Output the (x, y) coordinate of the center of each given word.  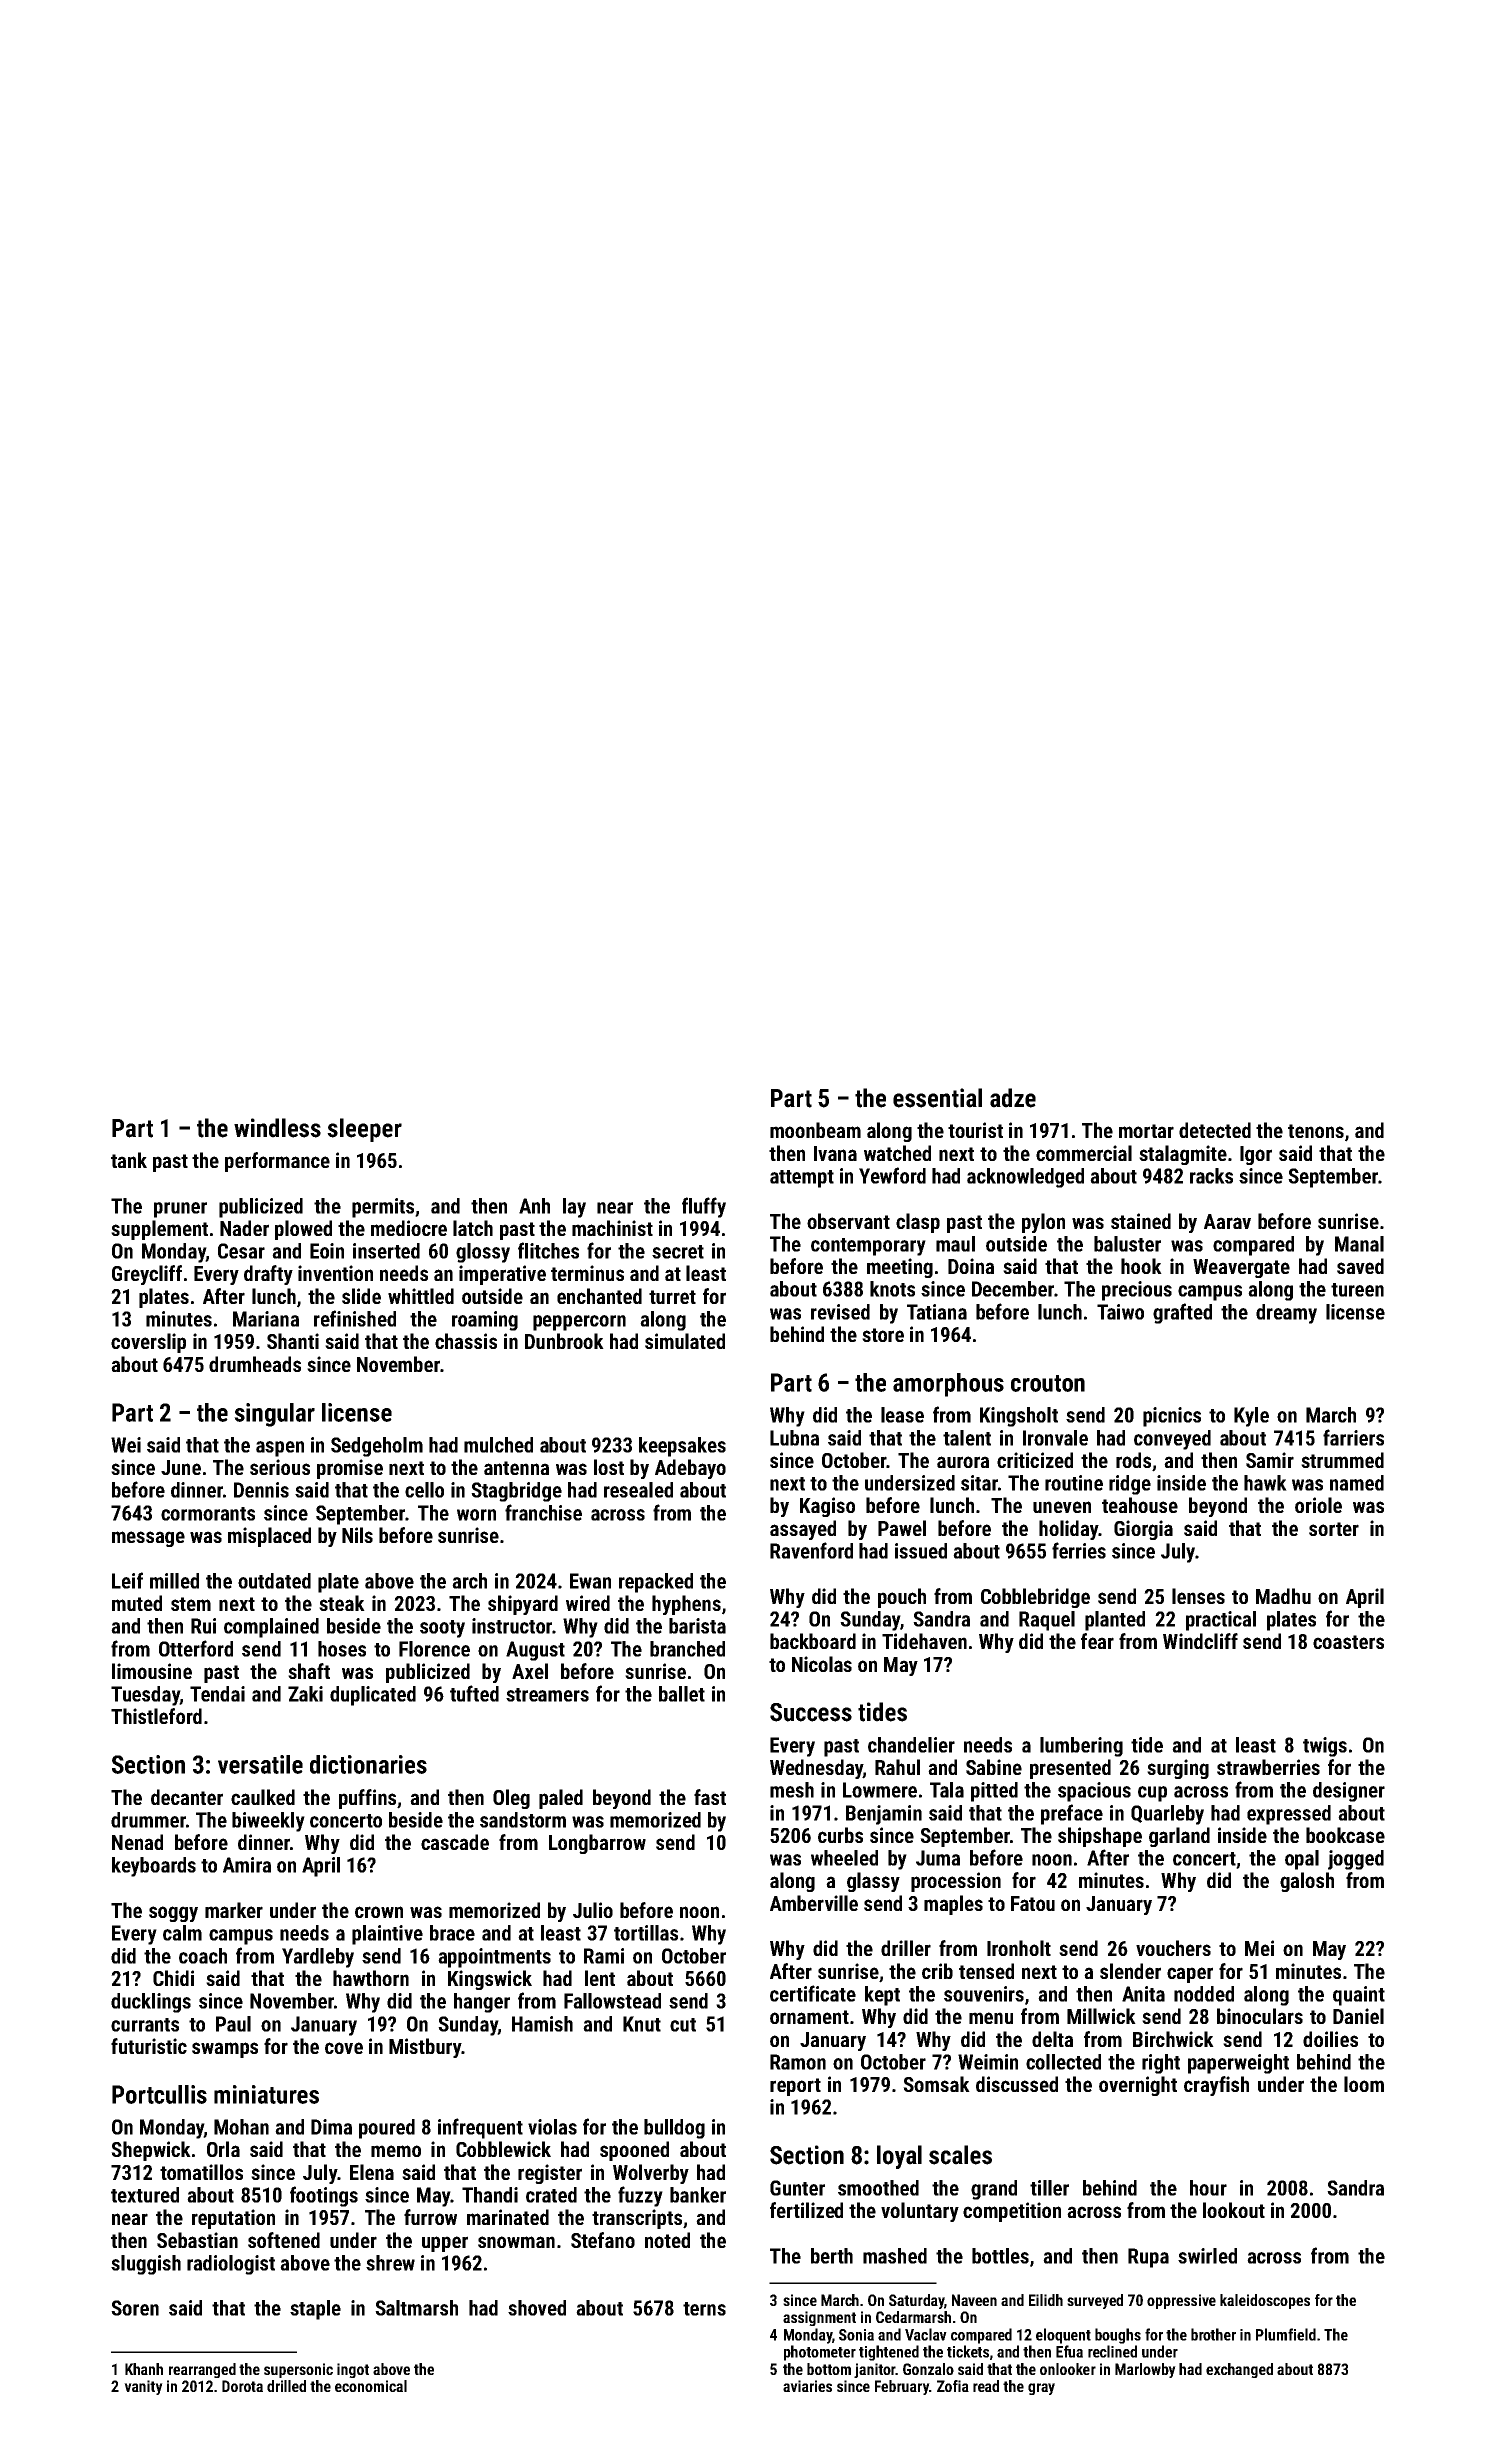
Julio (593, 1910)
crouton (1048, 1383)
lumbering (1081, 1747)
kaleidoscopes (1265, 2301)
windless (277, 1128)
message (148, 1539)
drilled (286, 2386)
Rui (203, 1626)
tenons (1316, 1131)
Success (811, 1712)
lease (902, 1415)
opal (1302, 1860)
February (902, 2387)
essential (937, 1098)
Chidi (173, 1978)
